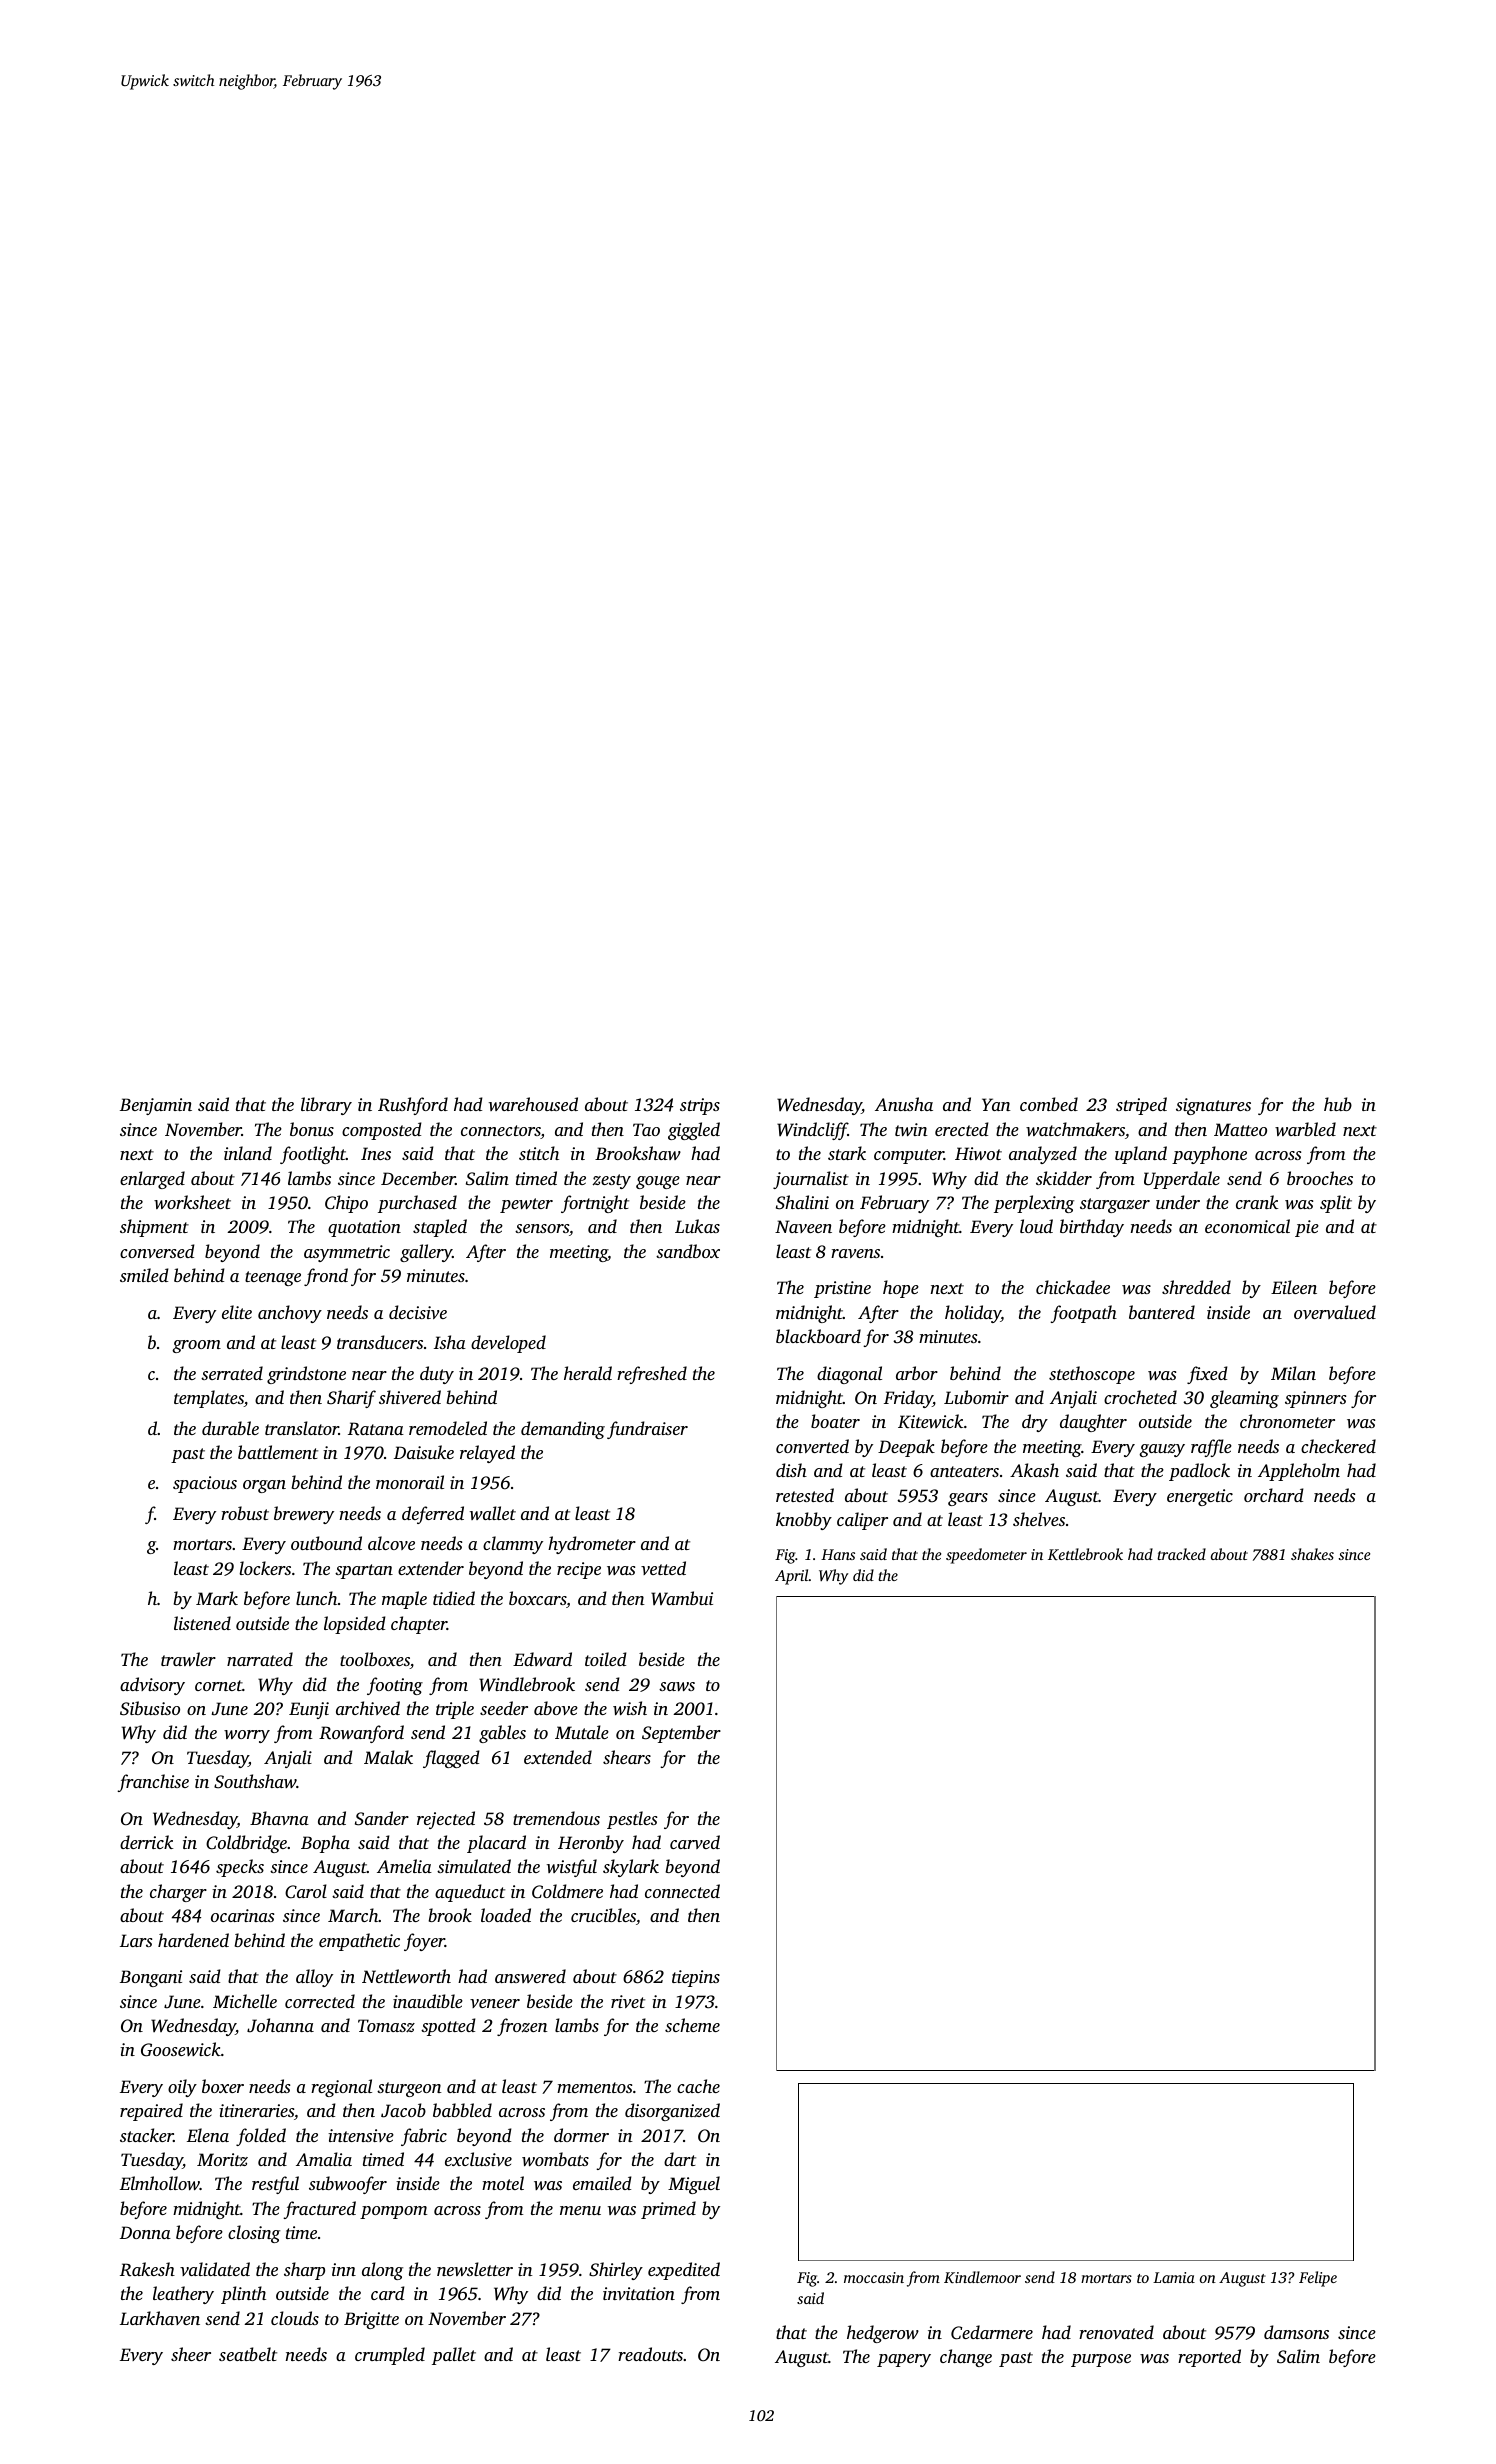 The width and height of the document is (1496, 2464). Describe the element at coordinates (470, 1893) in the document. I see `aqueduct` at that location.
